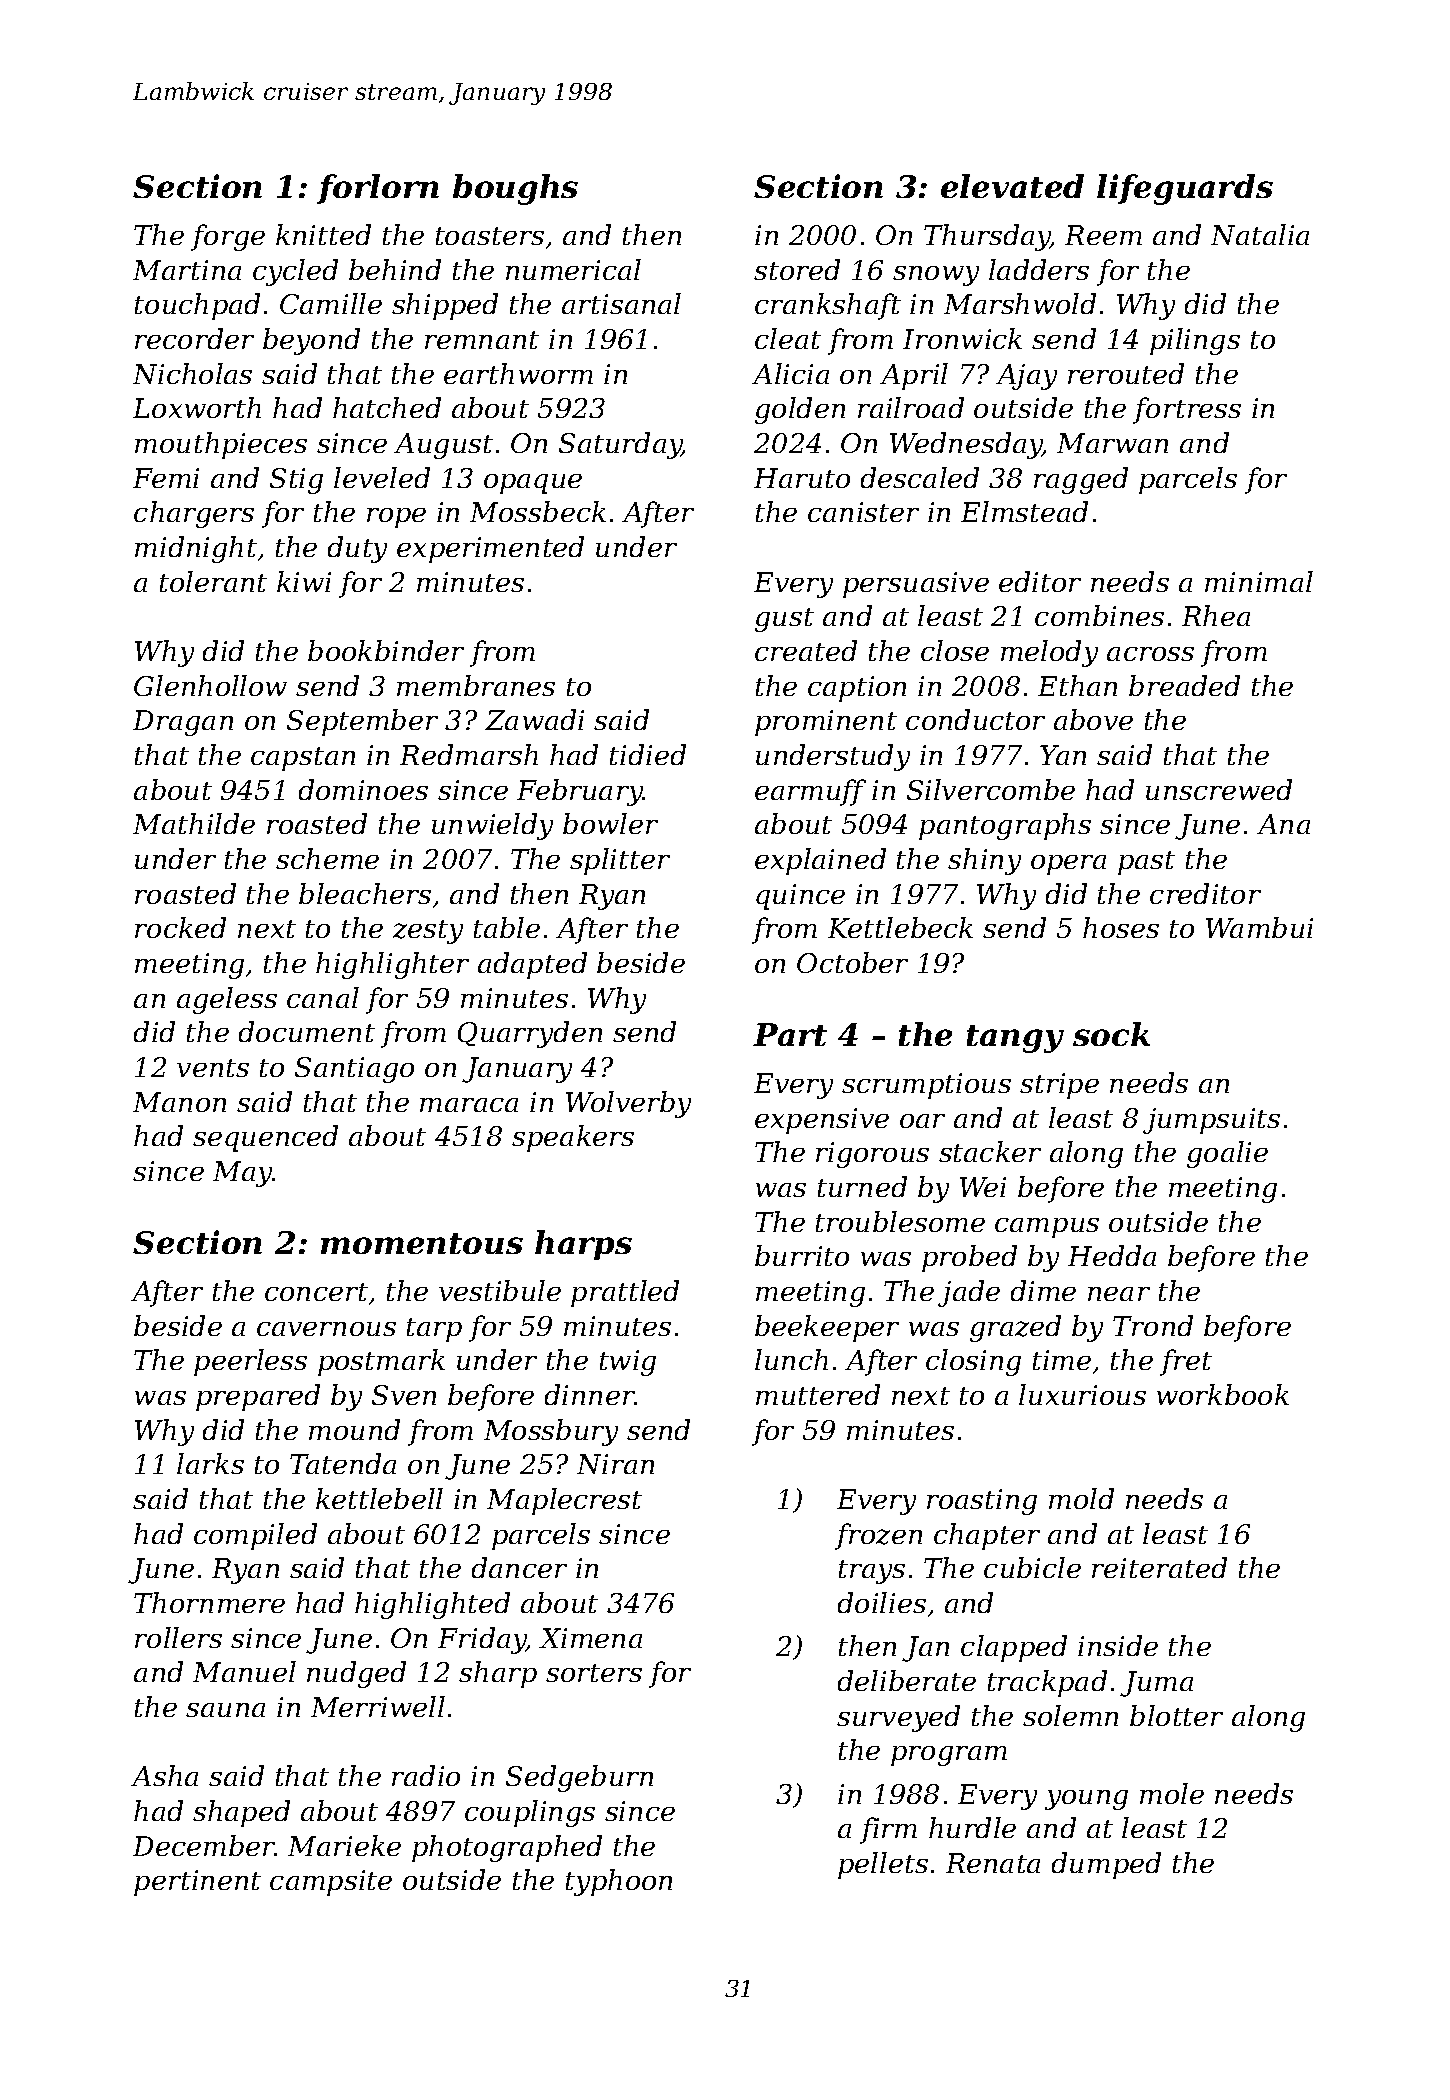 This screenshot has height=2100, width=1450. Describe the element at coordinates (1185, 189) in the screenshot. I see `lifeguards` at that location.
